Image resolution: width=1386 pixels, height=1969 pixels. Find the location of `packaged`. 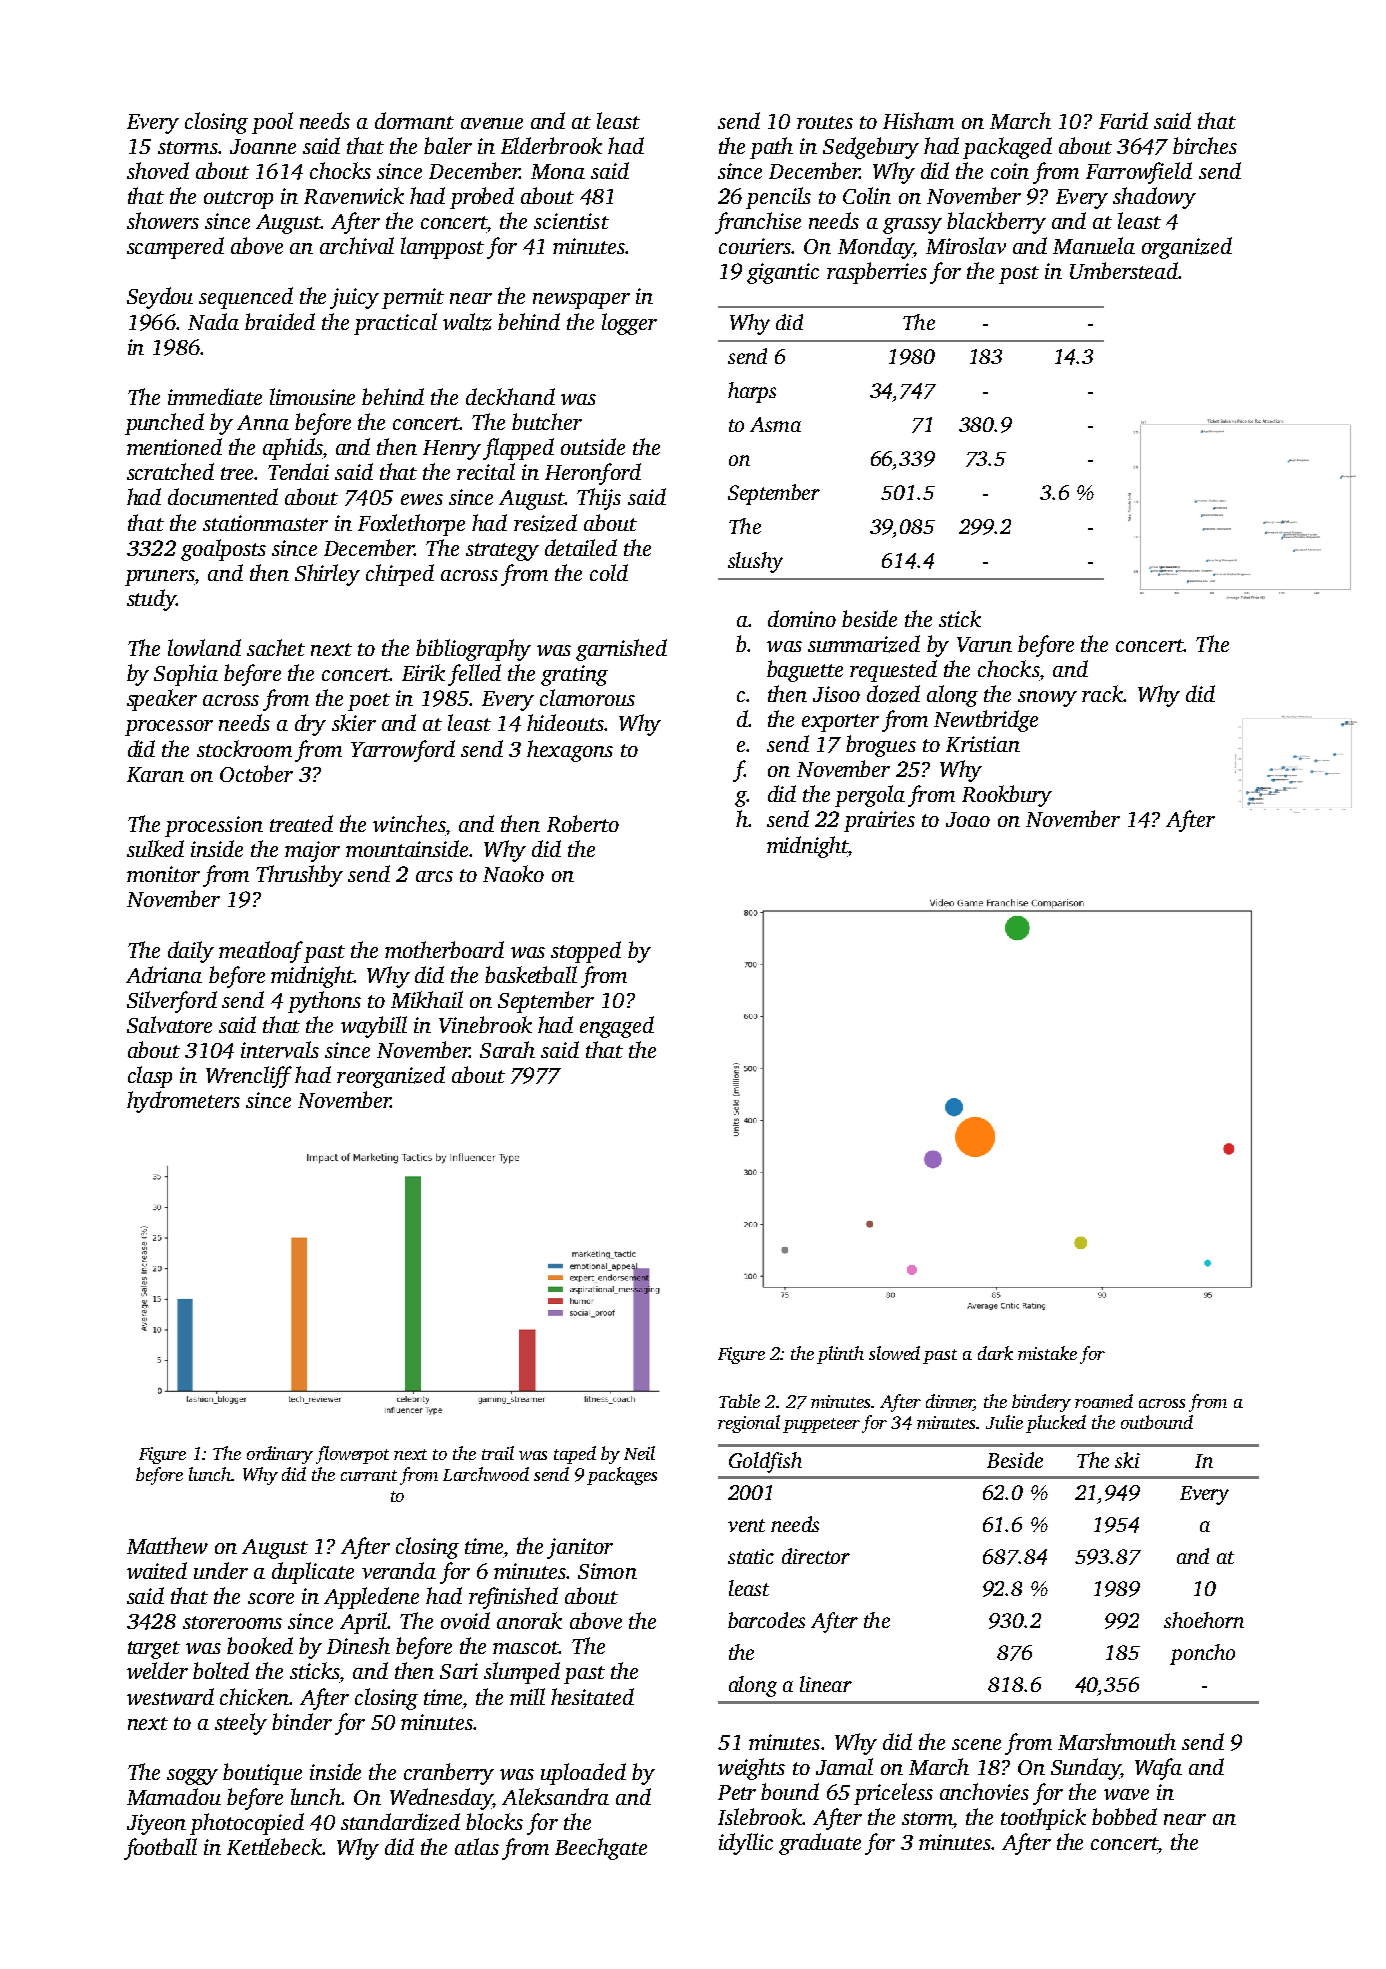

packaged is located at coordinates (1007, 148).
